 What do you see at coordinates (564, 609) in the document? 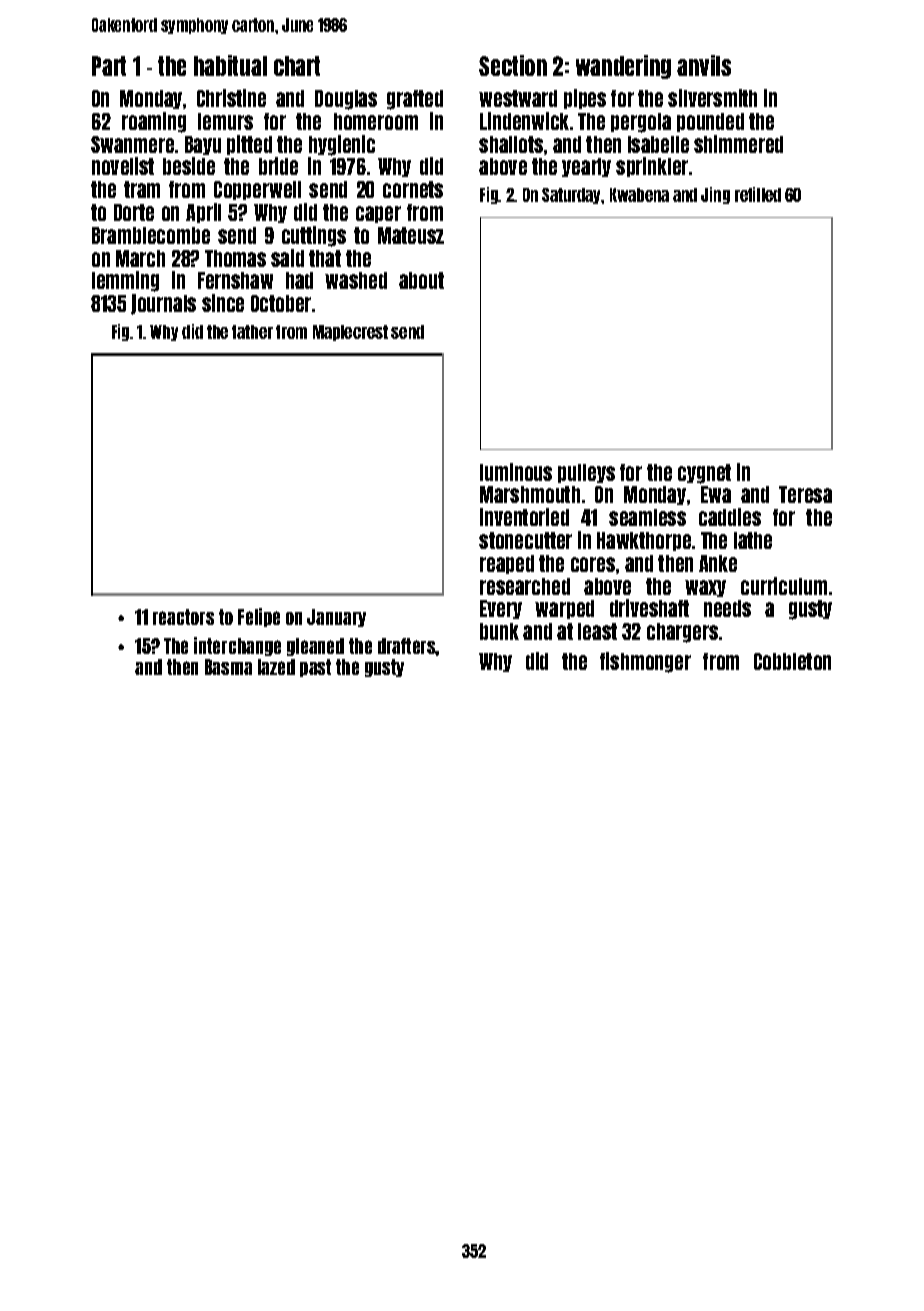
I see `warped` at bounding box center [564, 609].
